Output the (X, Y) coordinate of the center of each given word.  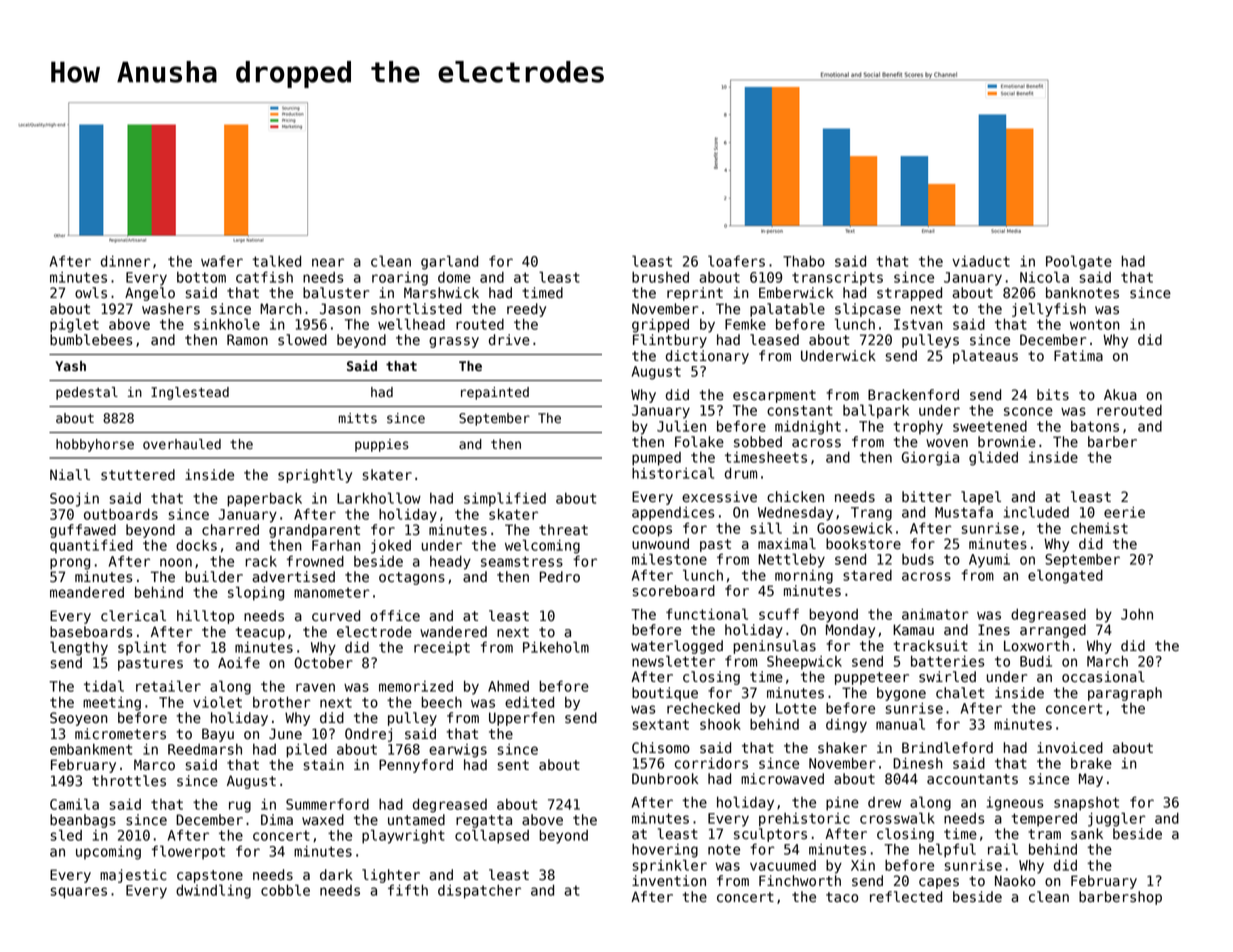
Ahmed (508, 686)
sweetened (990, 426)
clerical (133, 616)
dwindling (213, 891)
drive (509, 340)
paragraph (1125, 694)
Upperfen (522, 719)
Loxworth (1036, 646)
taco (842, 897)
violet (217, 702)
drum (741, 473)
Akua (1120, 395)
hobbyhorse (95, 445)
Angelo (150, 294)
